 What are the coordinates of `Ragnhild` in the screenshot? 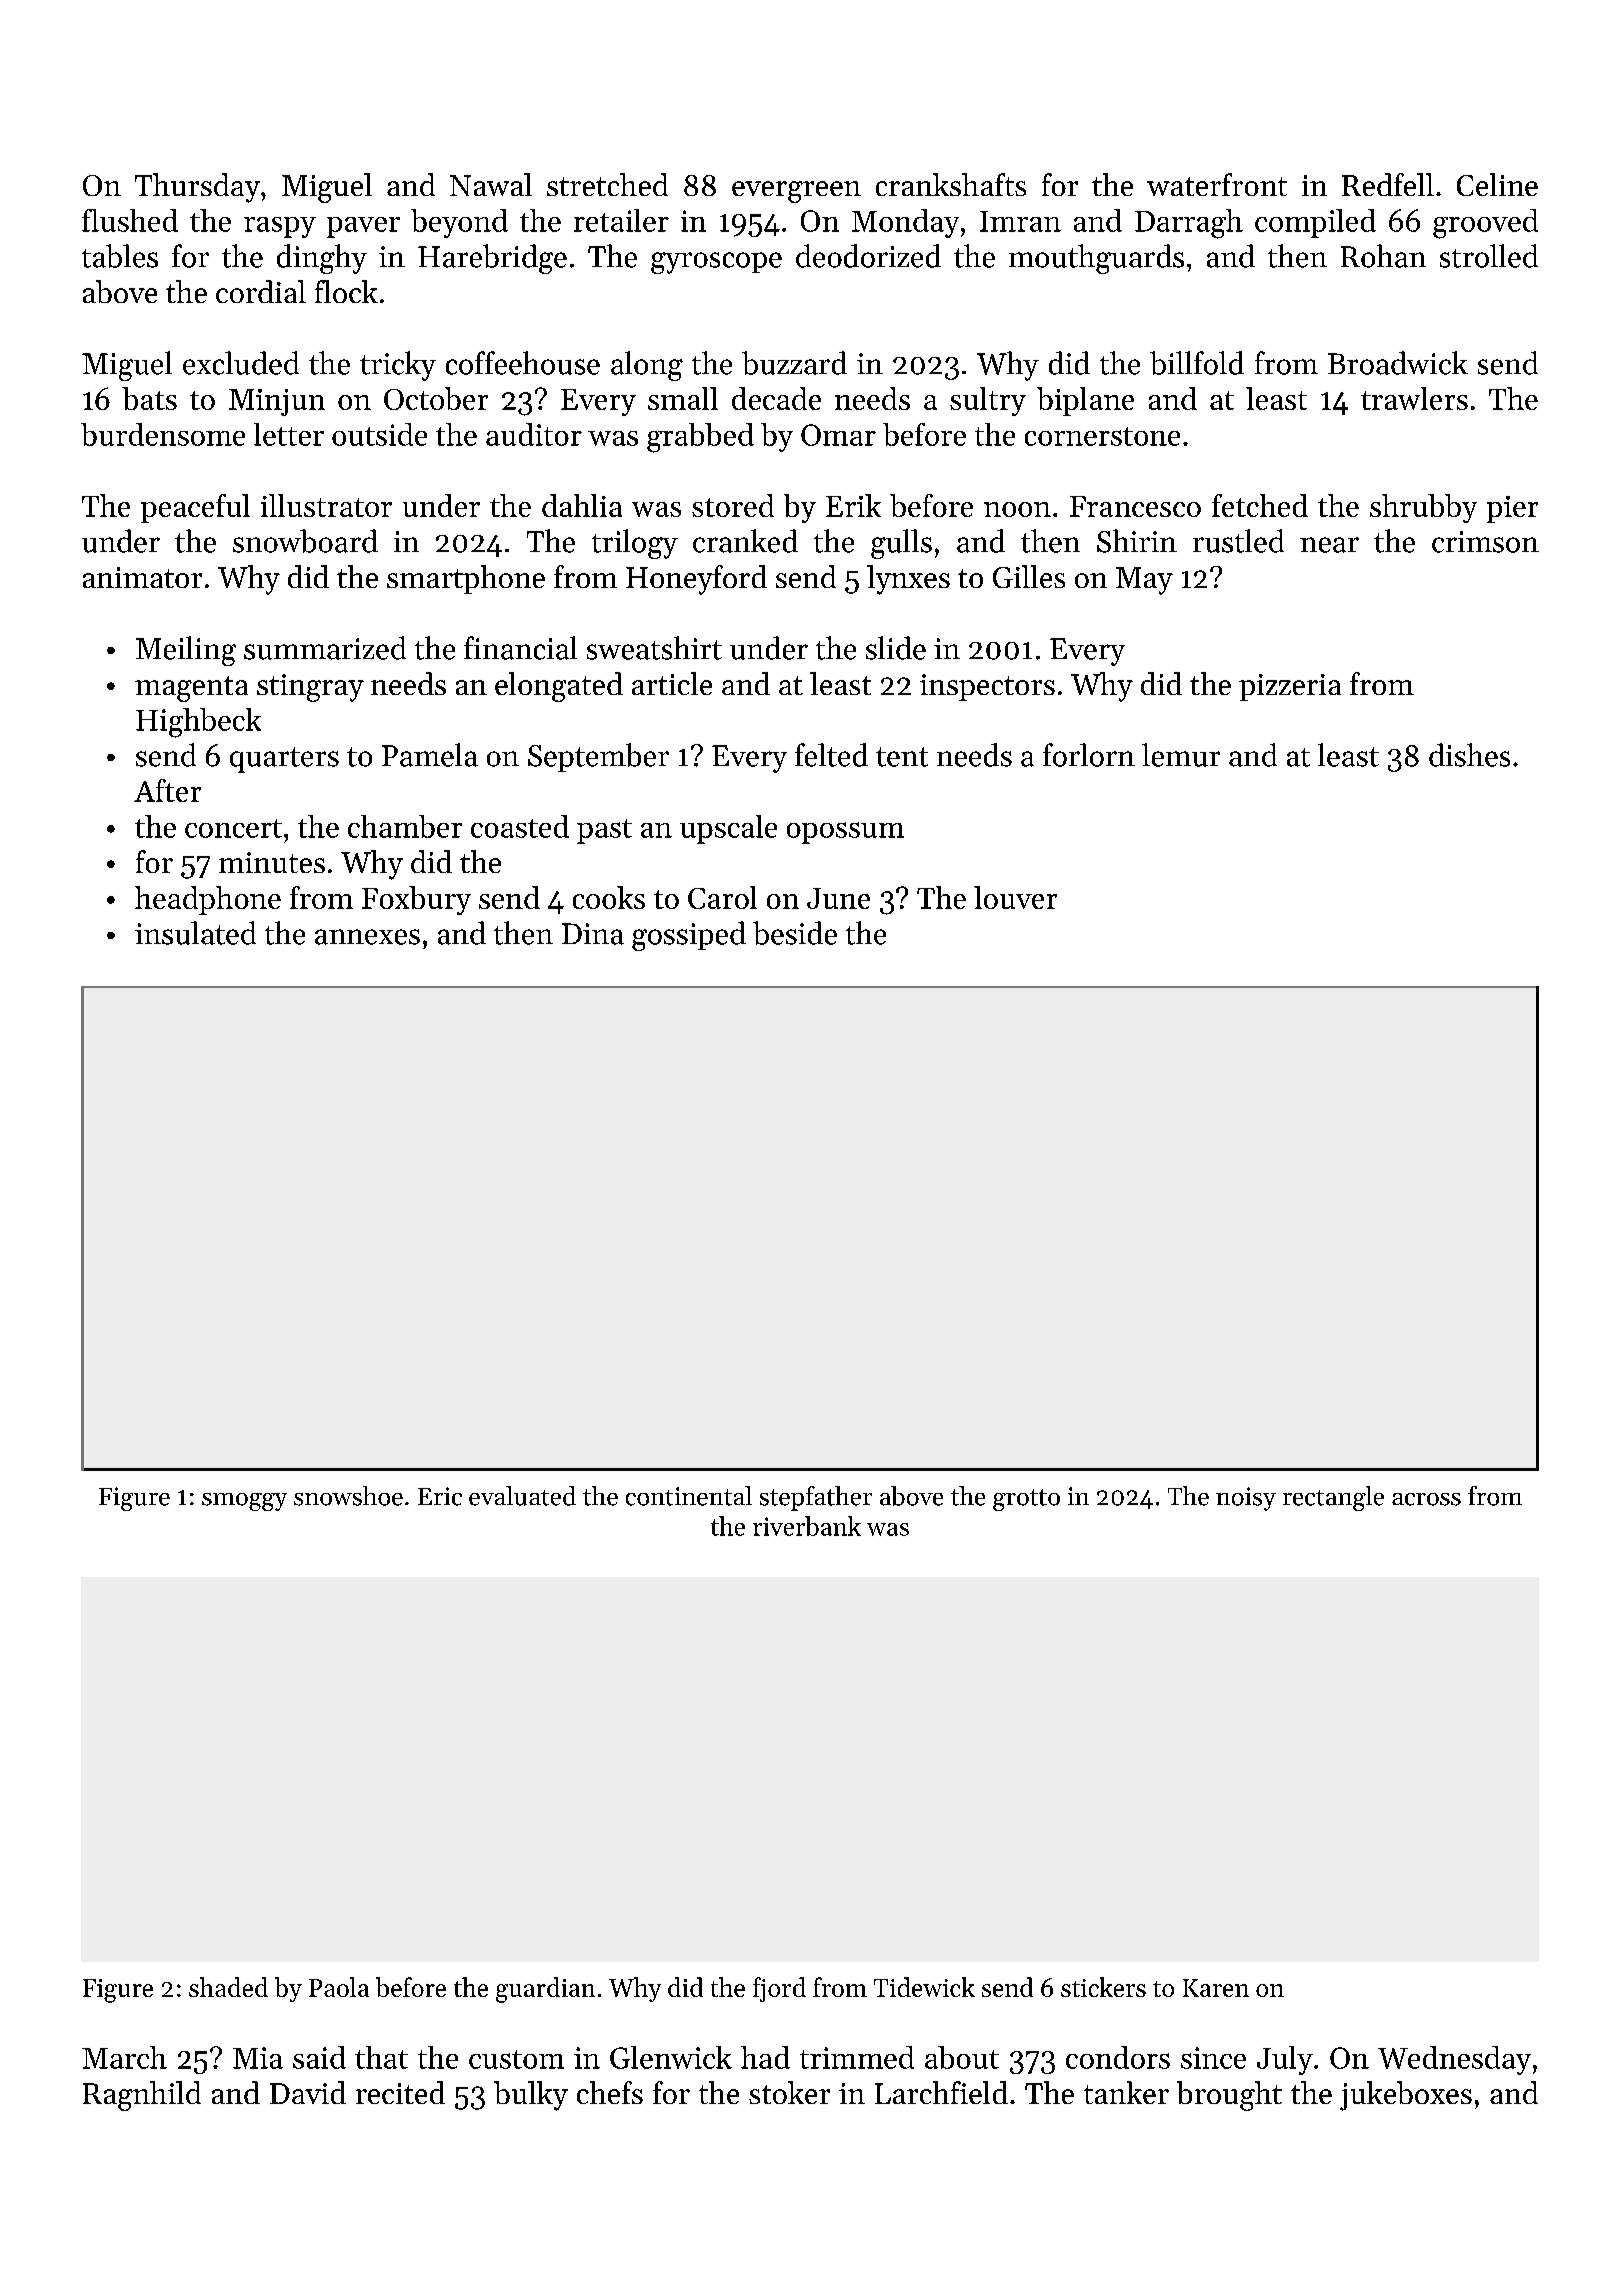 It's located at (142, 2096).
